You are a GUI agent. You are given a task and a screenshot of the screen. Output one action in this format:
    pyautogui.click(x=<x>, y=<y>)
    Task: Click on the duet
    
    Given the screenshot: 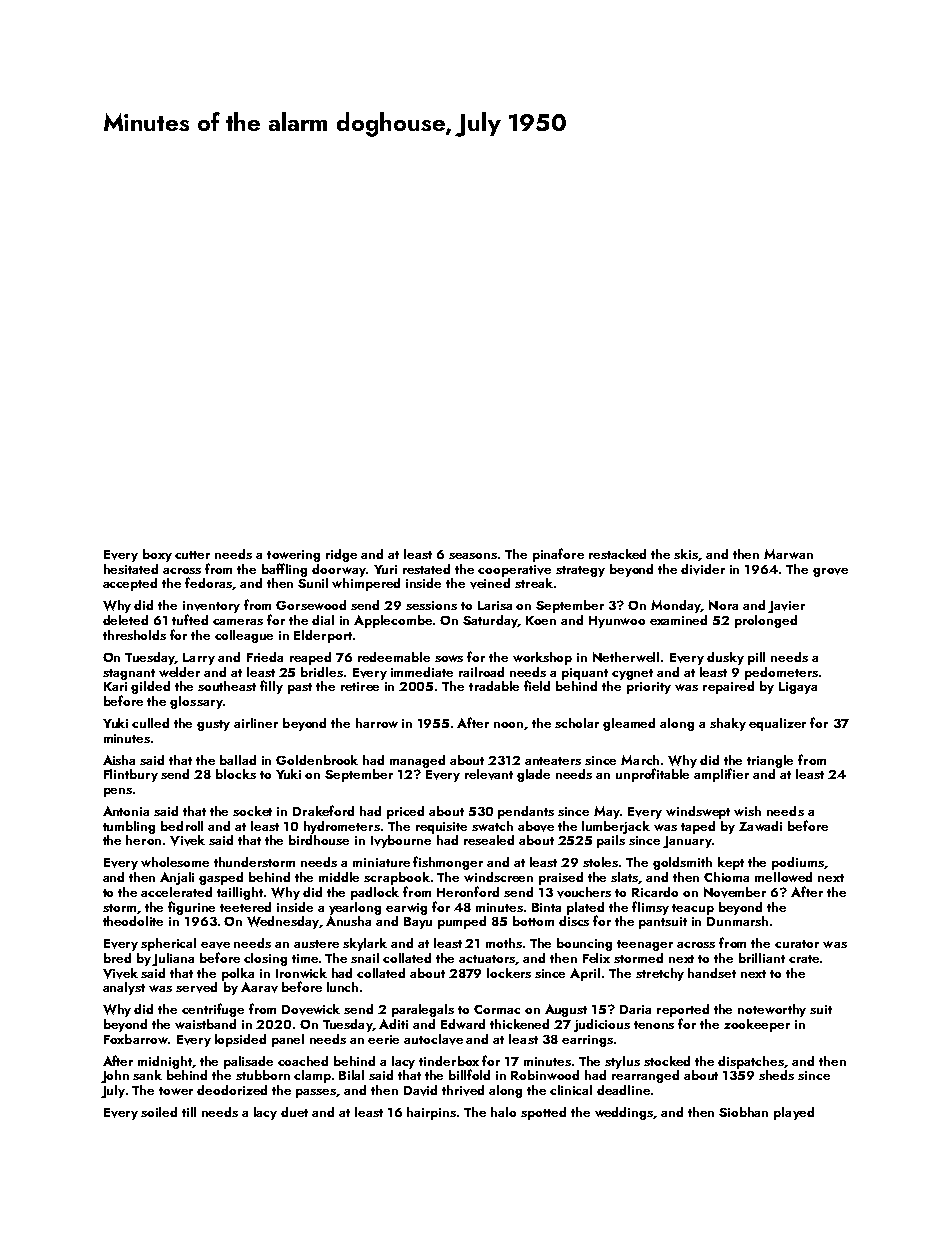 What is the action you would take?
    pyautogui.click(x=294, y=1112)
